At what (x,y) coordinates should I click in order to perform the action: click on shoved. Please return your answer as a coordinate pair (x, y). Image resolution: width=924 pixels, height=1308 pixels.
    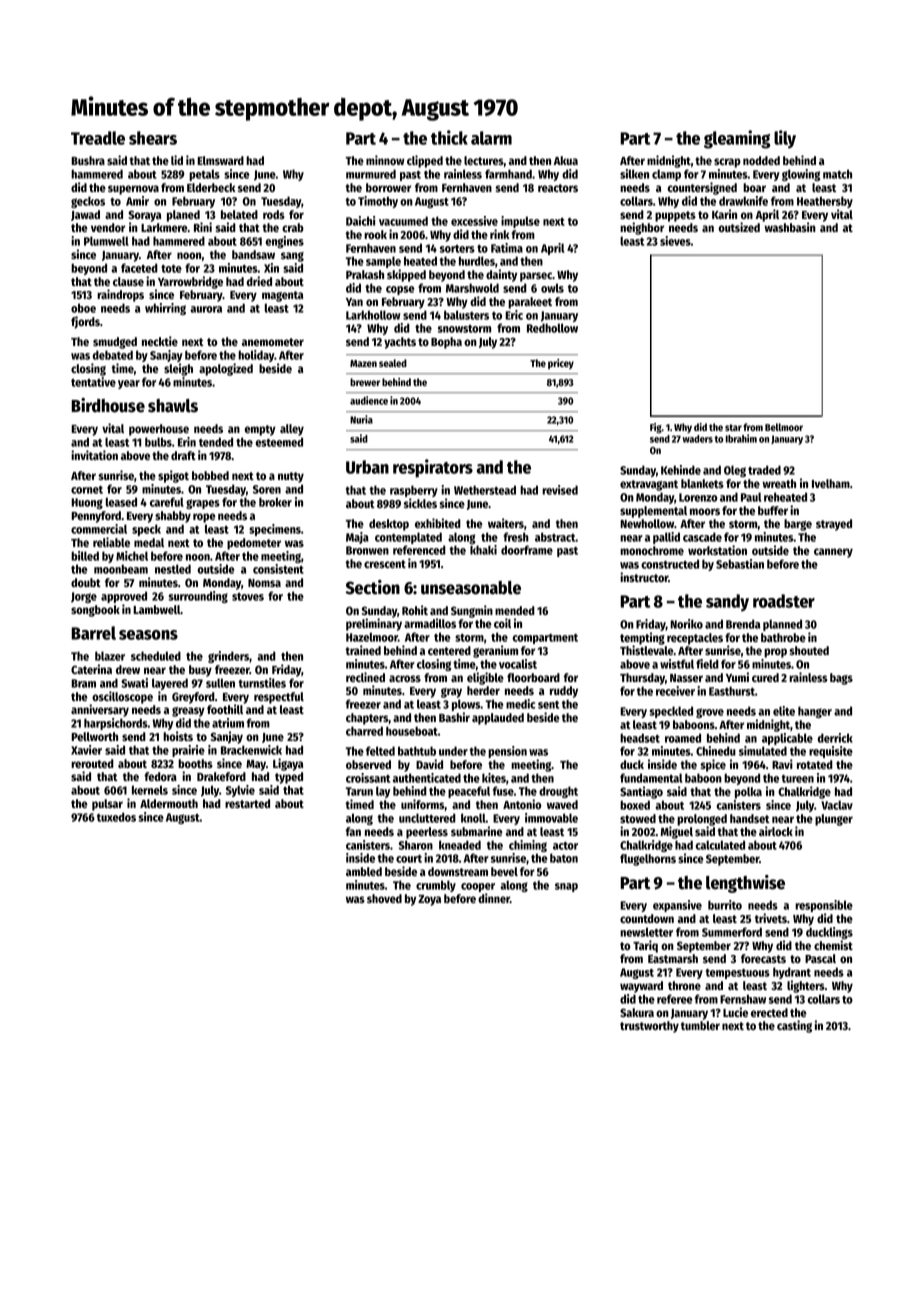
    Looking at the image, I should click on (384, 898).
